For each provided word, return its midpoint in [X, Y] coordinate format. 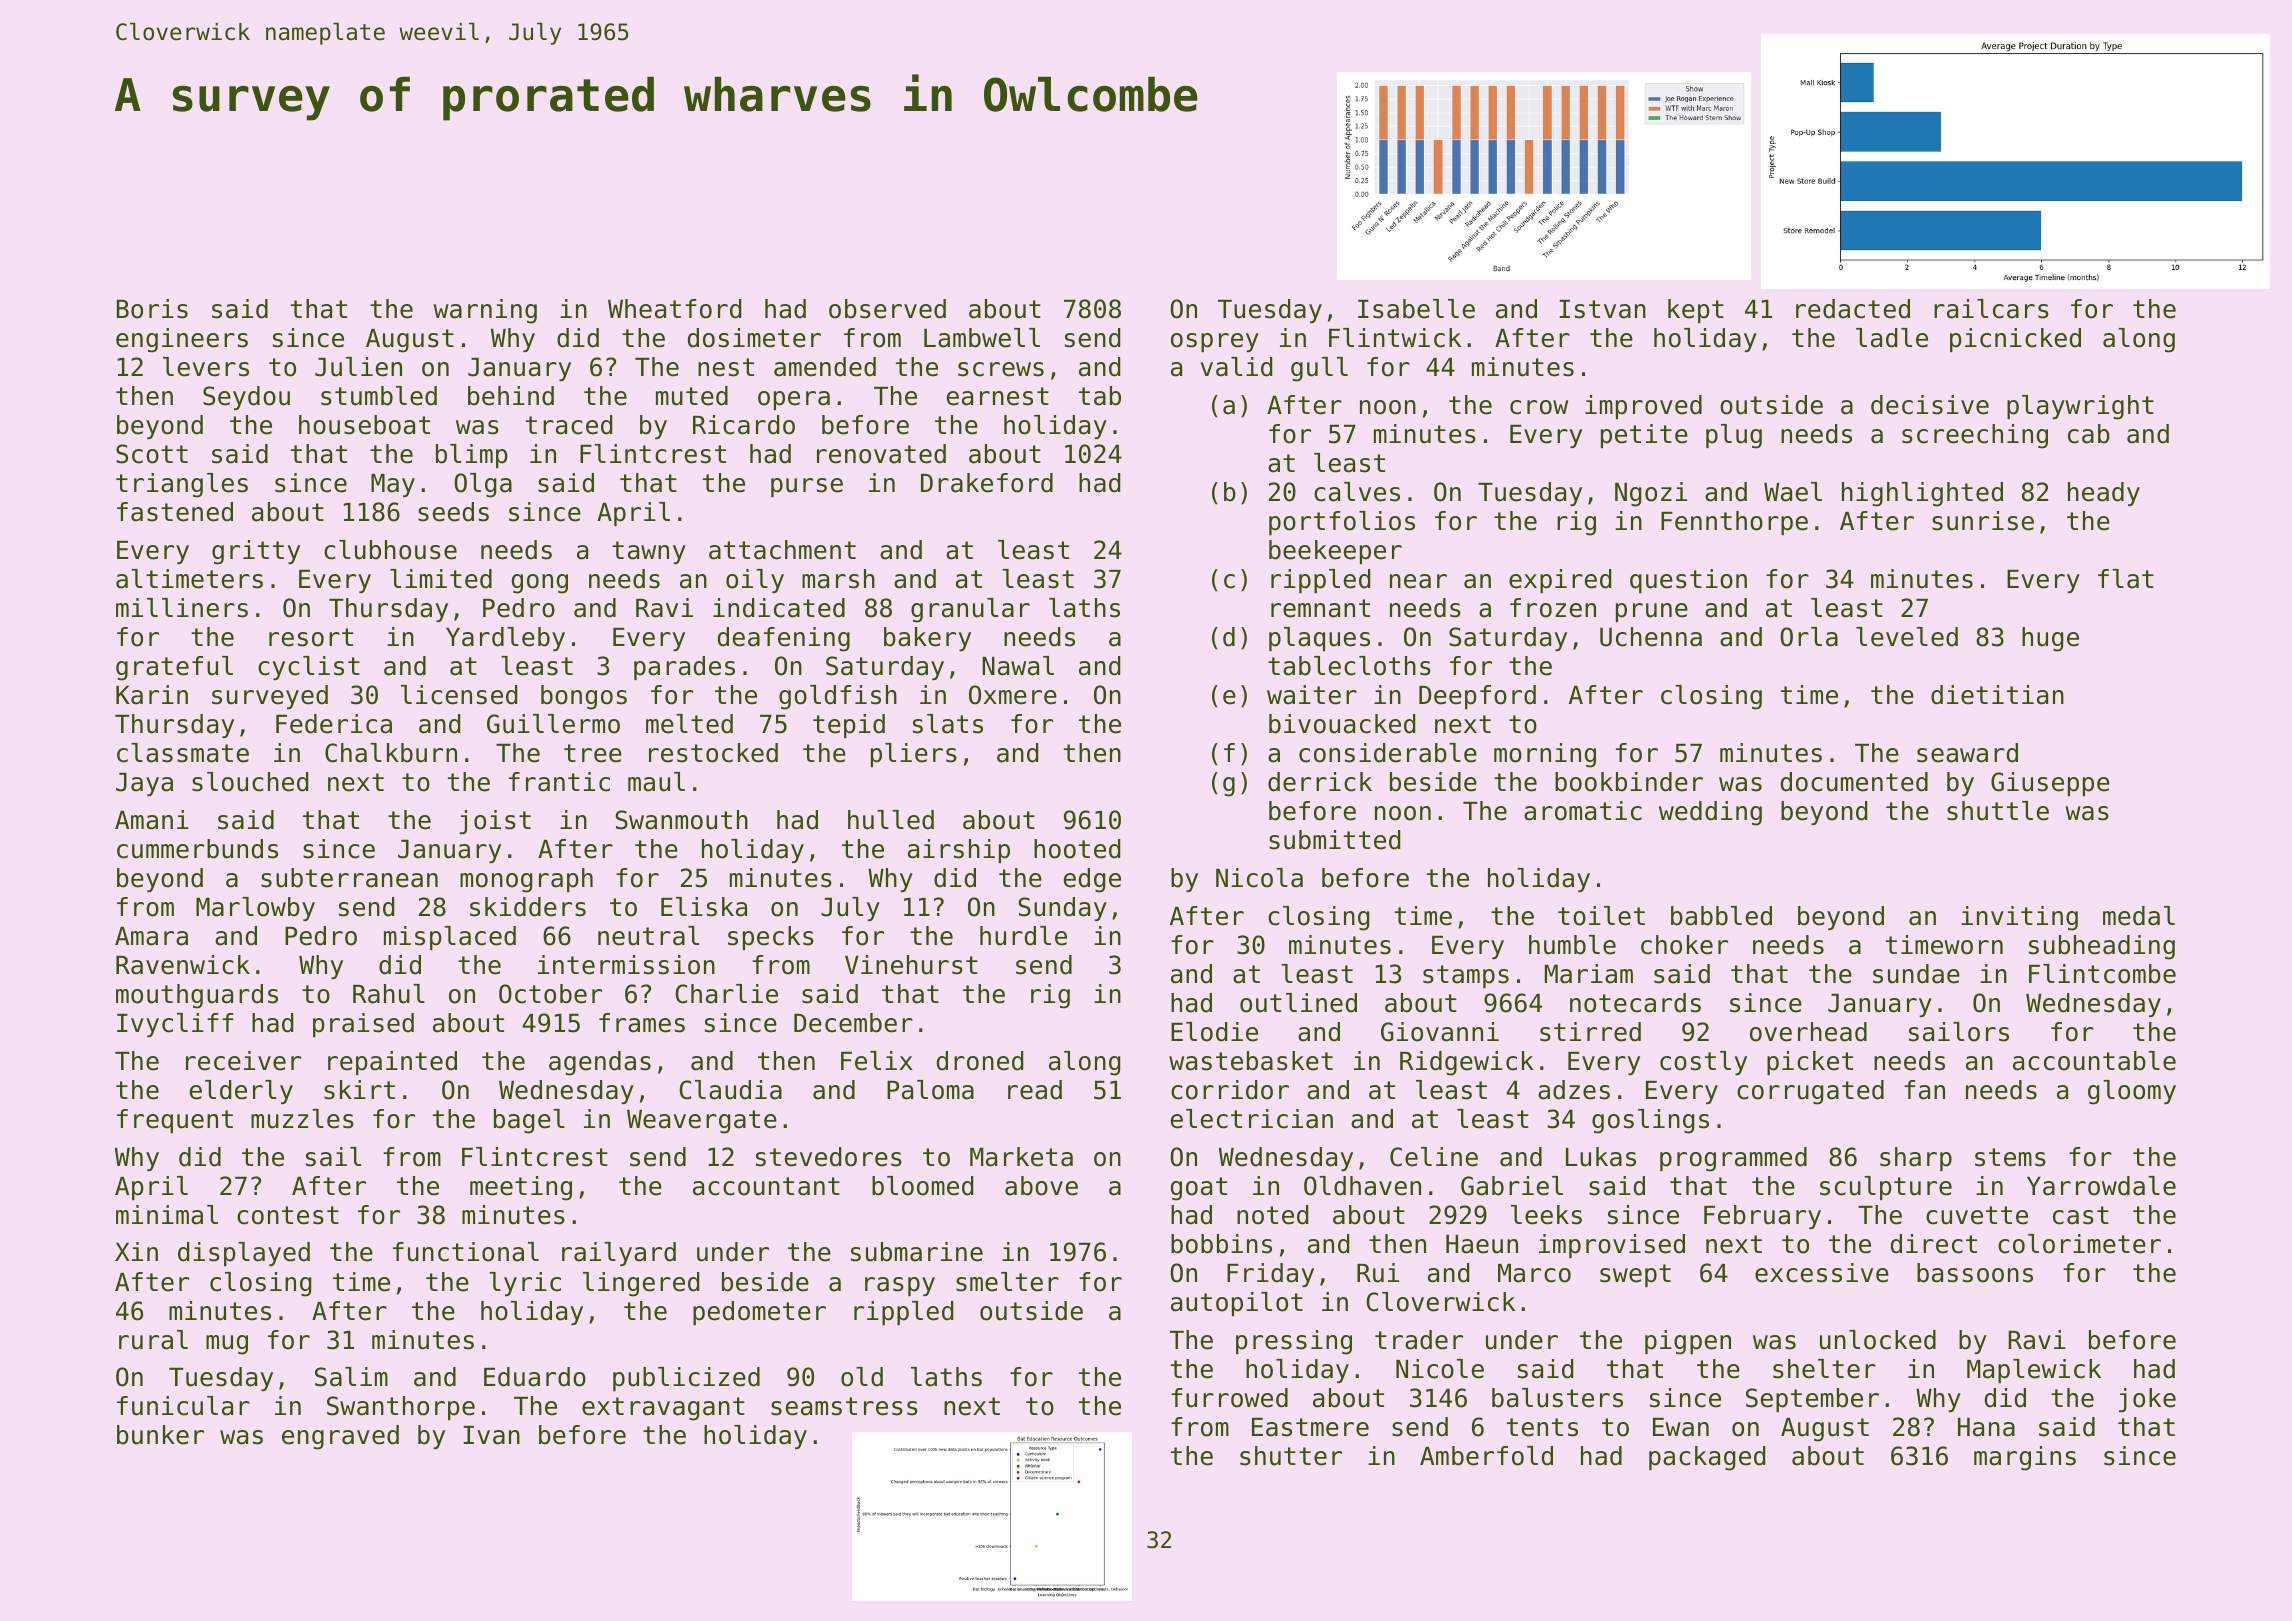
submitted [1334, 840]
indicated [779, 608]
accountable [2094, 1061]
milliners [182, 608]
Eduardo [535, 1377]
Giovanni [1440, 1032]
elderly [241, 1092]
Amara [151, 936]
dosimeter [754, 338]
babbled [1721, 916]
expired [1560, 581]
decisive [1930, 405]
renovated [881, 454]
